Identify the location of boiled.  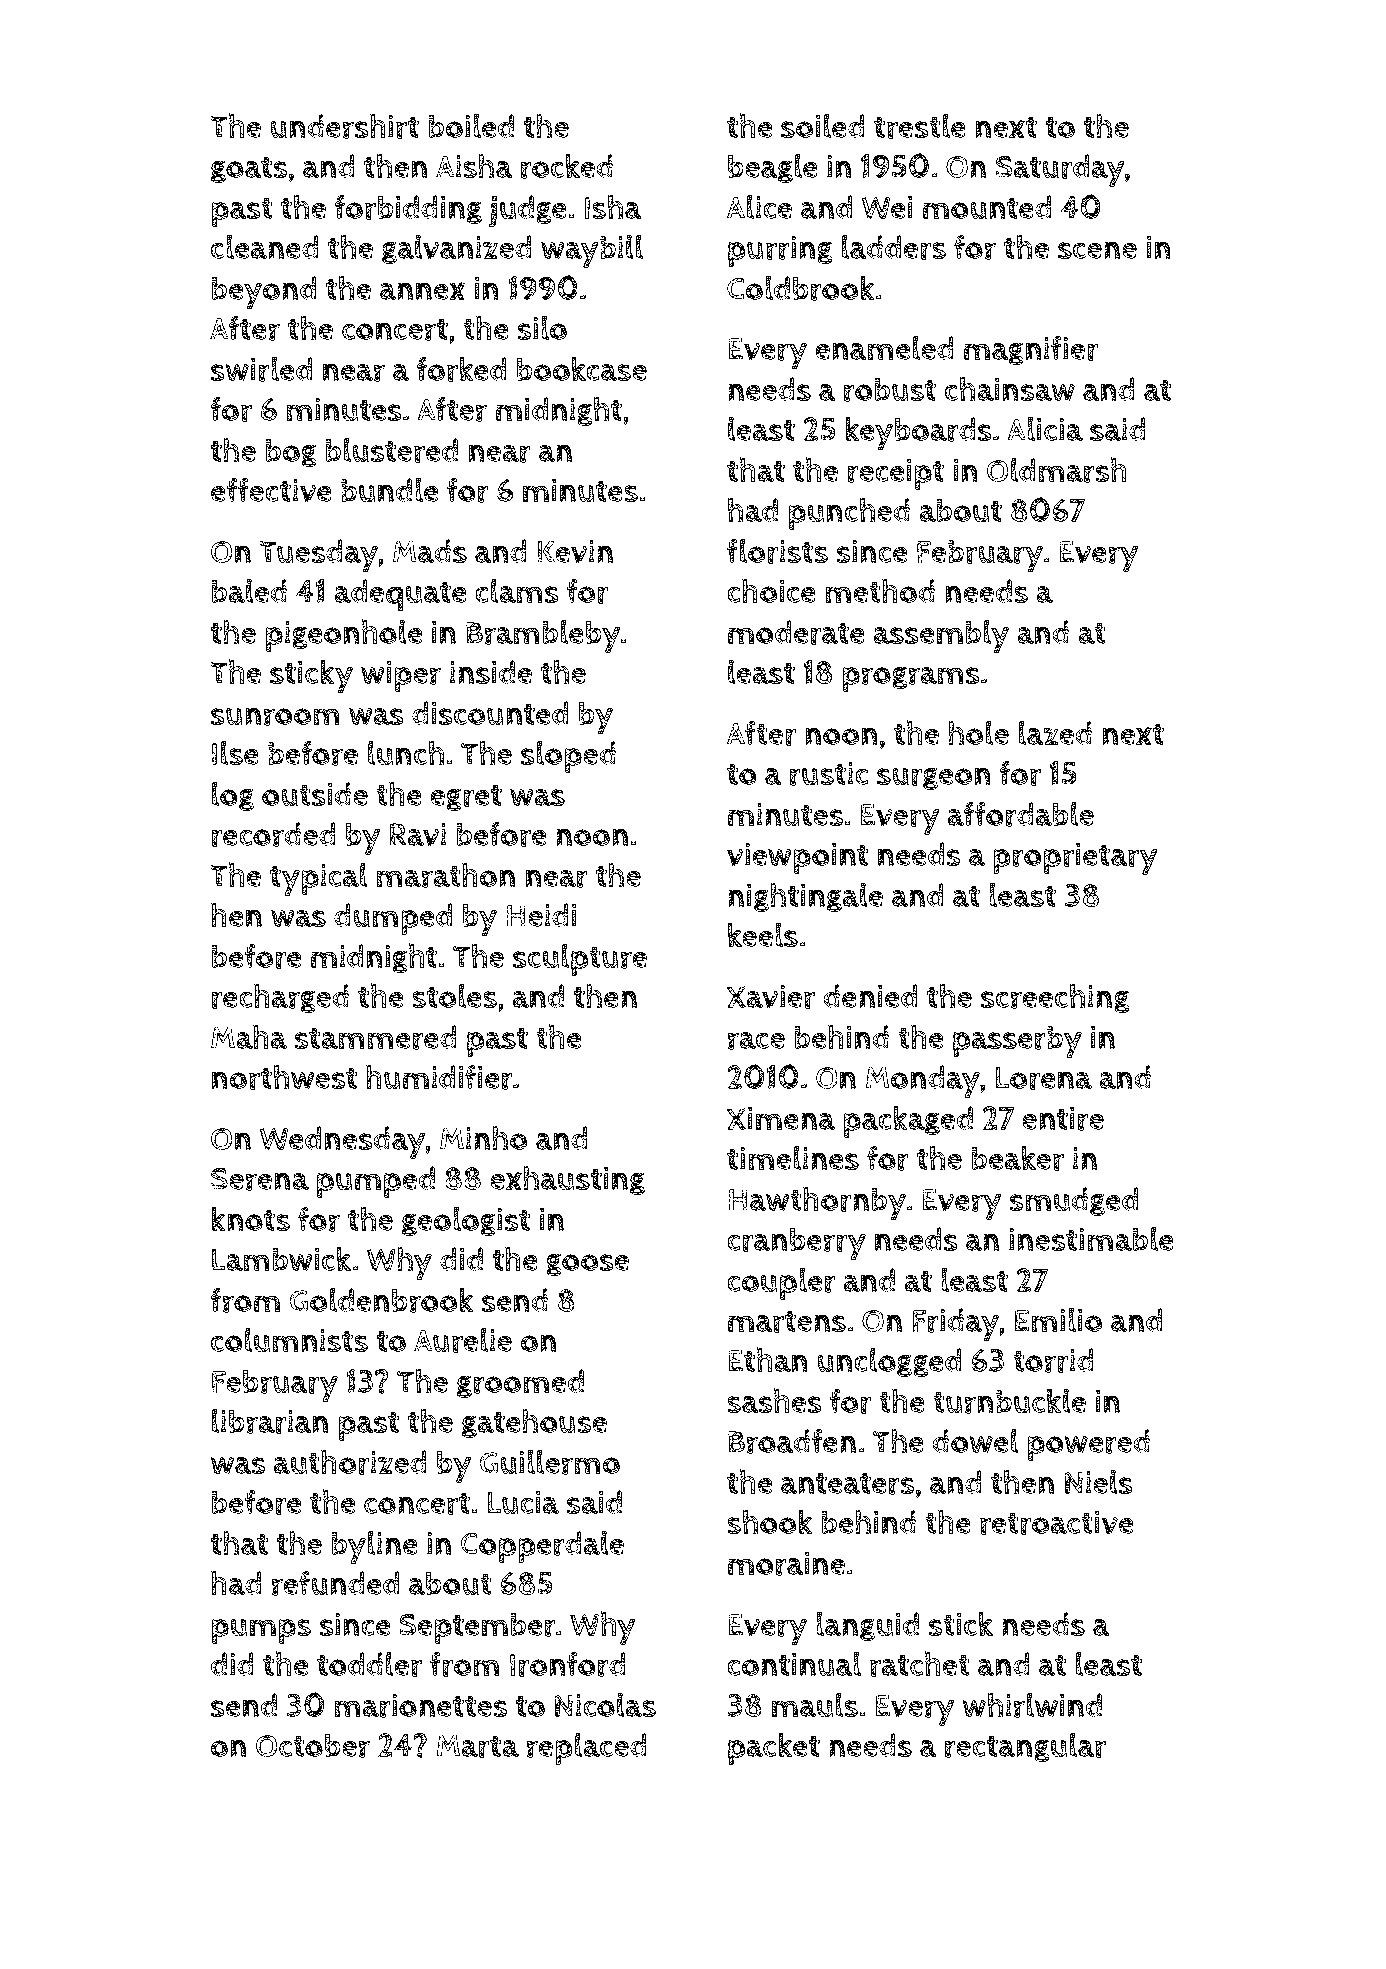
(471, 125).
